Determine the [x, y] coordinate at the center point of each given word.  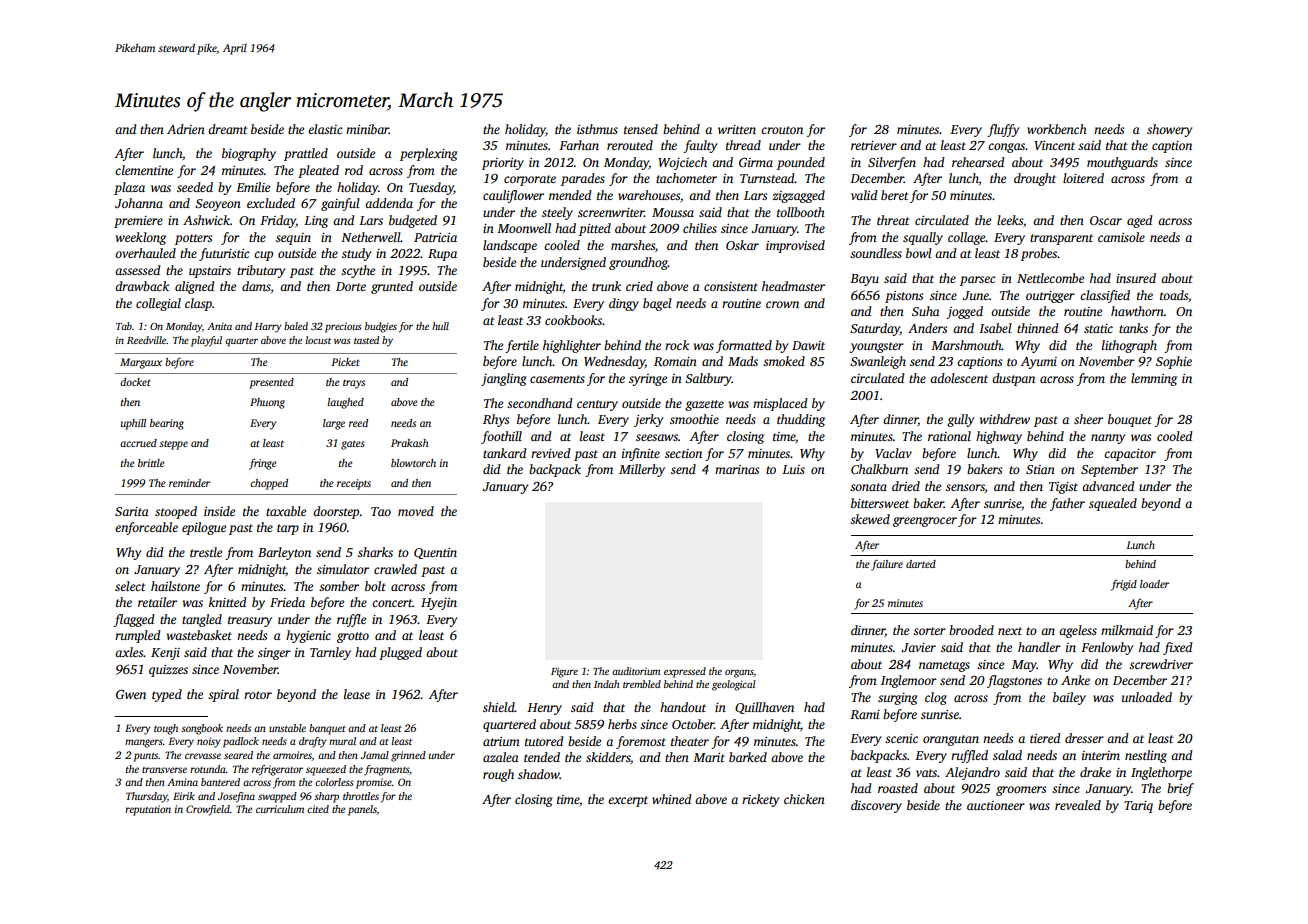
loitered [1083, 178]
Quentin [435, 553]
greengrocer [925, 522]
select [130, 586]
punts [146, 757]
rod [354, 170]
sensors [965, 487]
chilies [700, 228]
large [334, 424]
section [683, 453]
